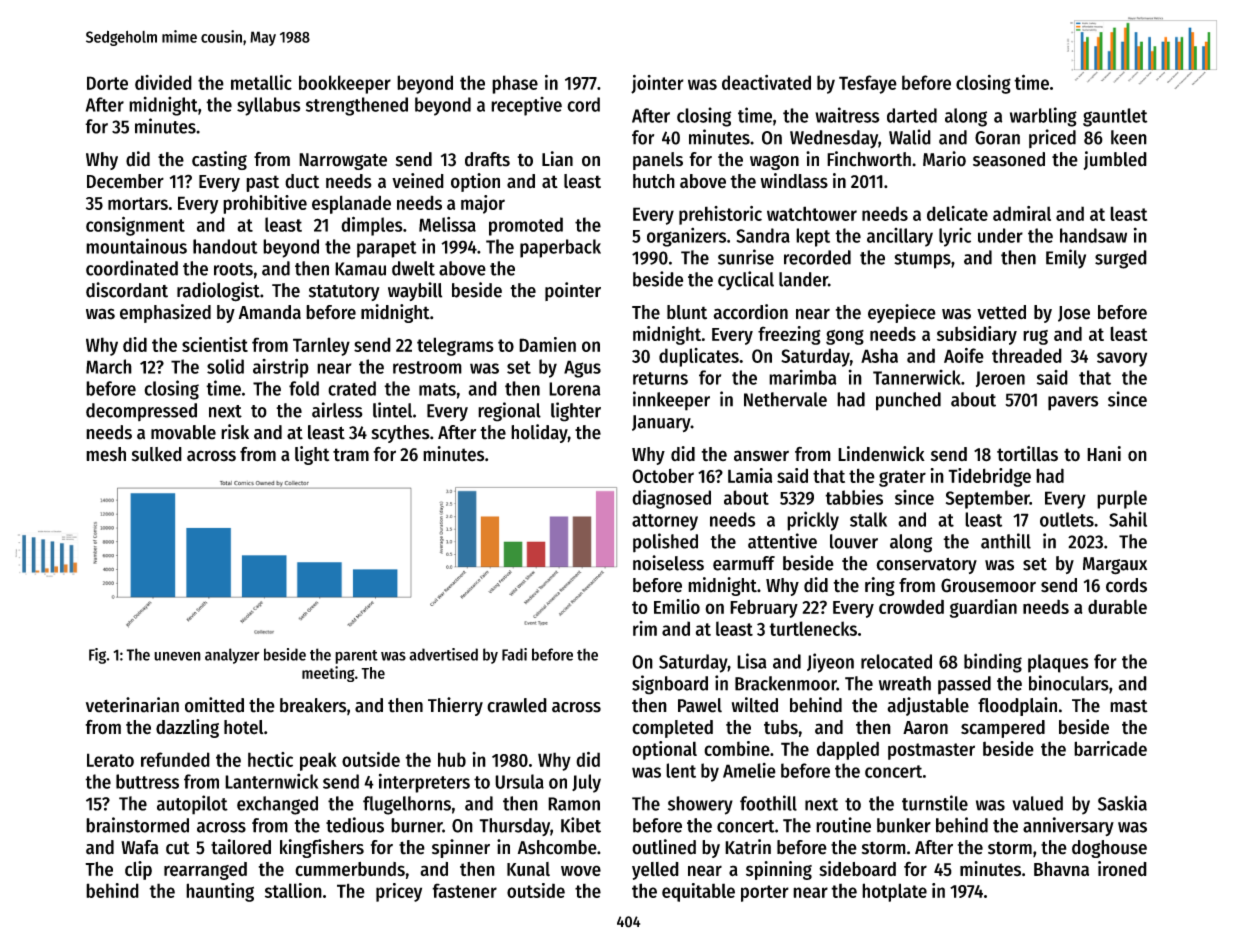  I want to click on mesh, so click(106, 454).
